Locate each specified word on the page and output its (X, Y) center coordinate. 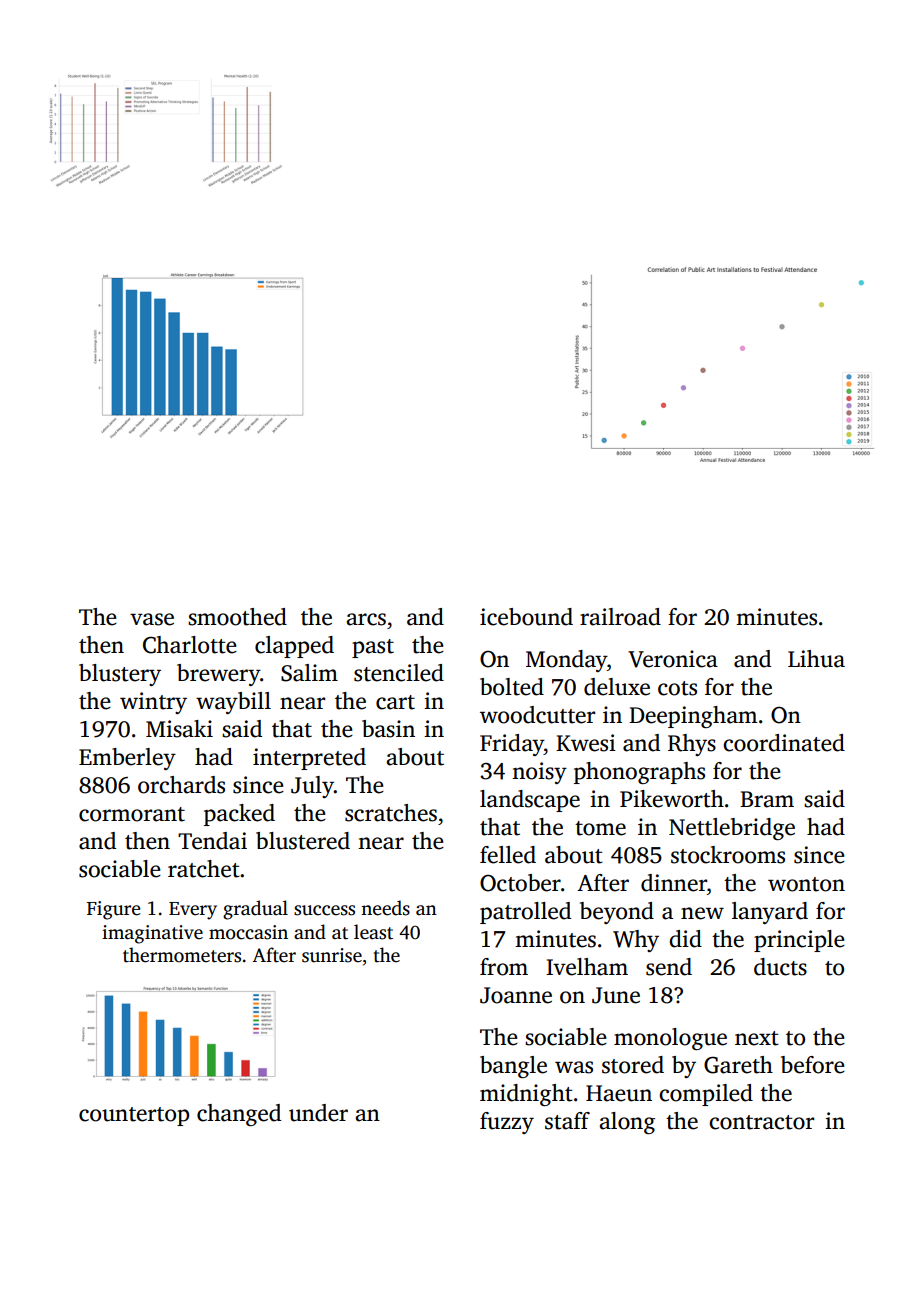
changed (239, 1115)
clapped (294, 647)
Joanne (516, 995)
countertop (134, 1116)
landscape (530, 801)
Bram (767, 799)
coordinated (784, 743)
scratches (391, 813)
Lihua (816, 659)
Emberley (127, 759)
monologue (670, 1039)
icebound (526, 617)
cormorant (132, 814)
